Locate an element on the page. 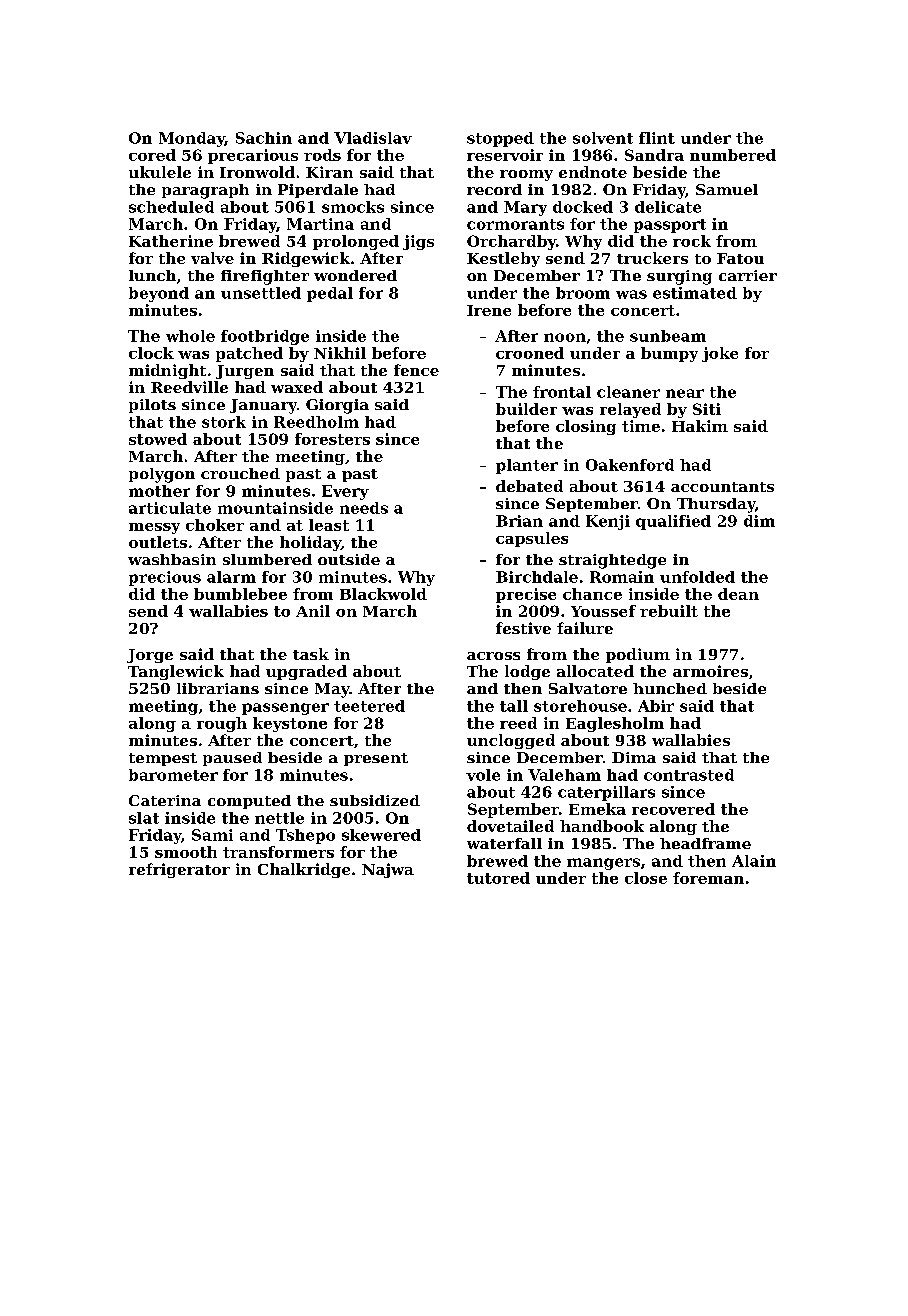  polygon is located at coordinates (162, 475).
